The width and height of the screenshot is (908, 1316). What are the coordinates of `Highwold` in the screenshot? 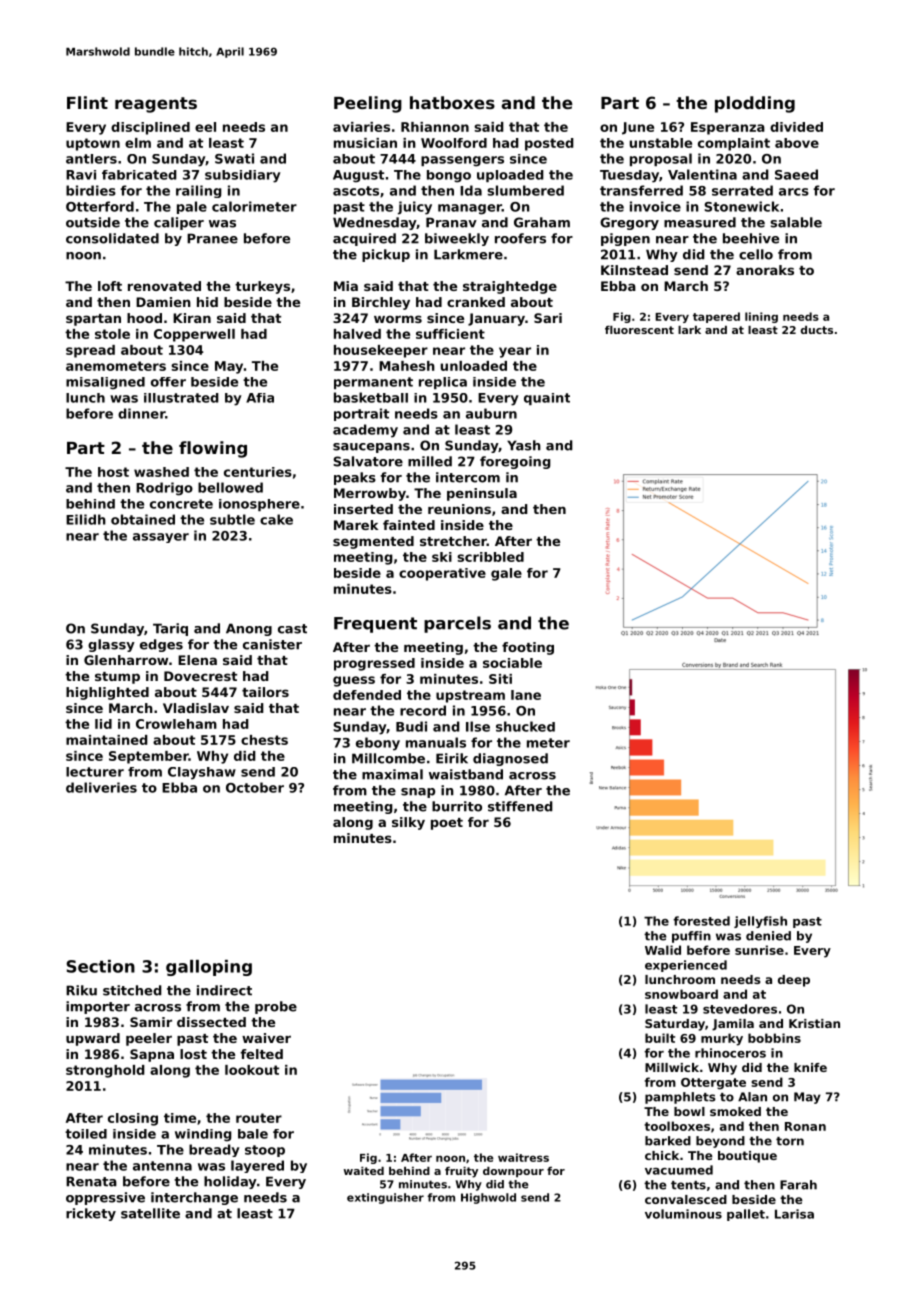 It's located at (488, 1198).
